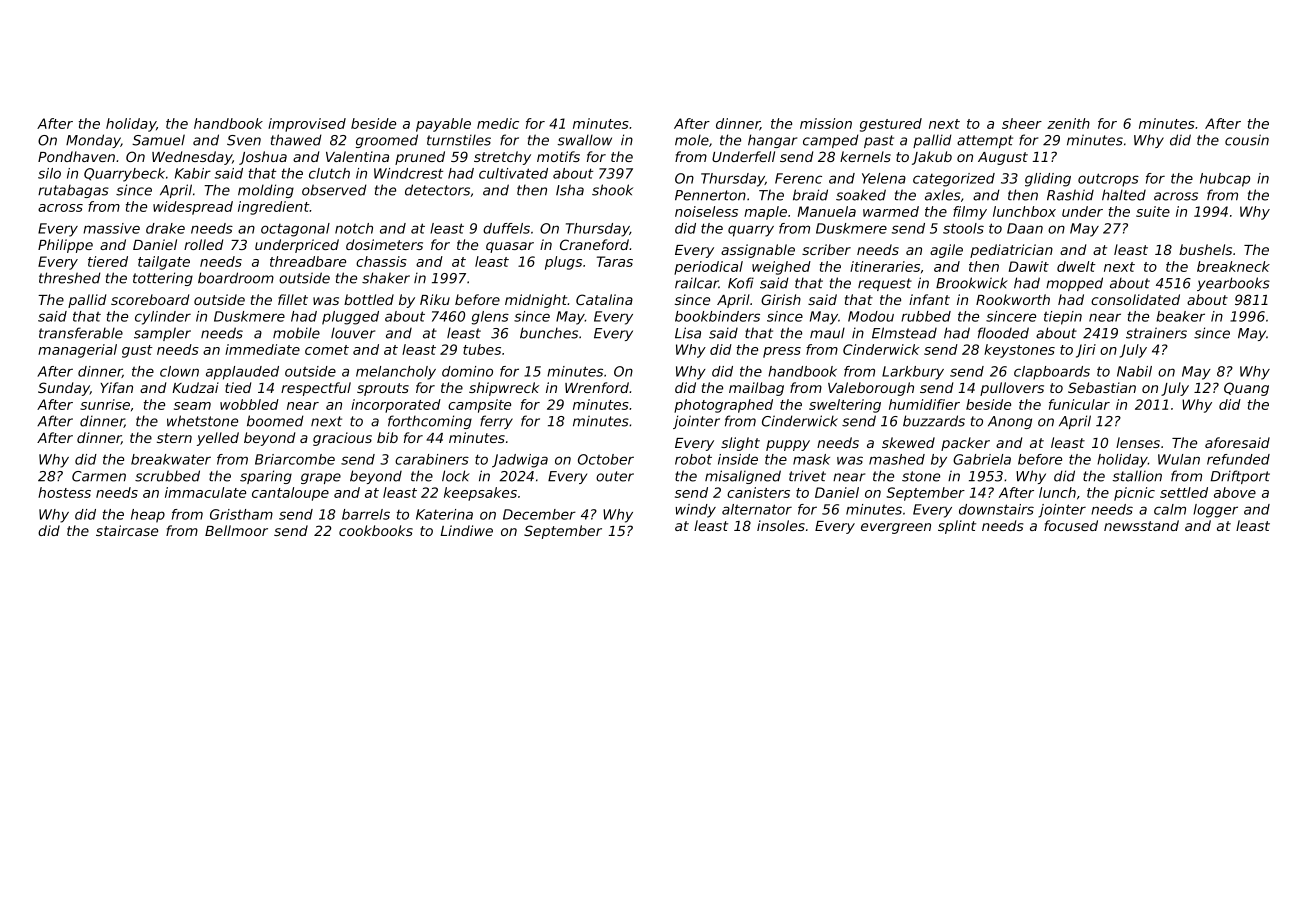 This screenshot has height=924, width=1308. Describe the element at coordinates (435, 299) in the screenshot. I see `Riku` at that location.
